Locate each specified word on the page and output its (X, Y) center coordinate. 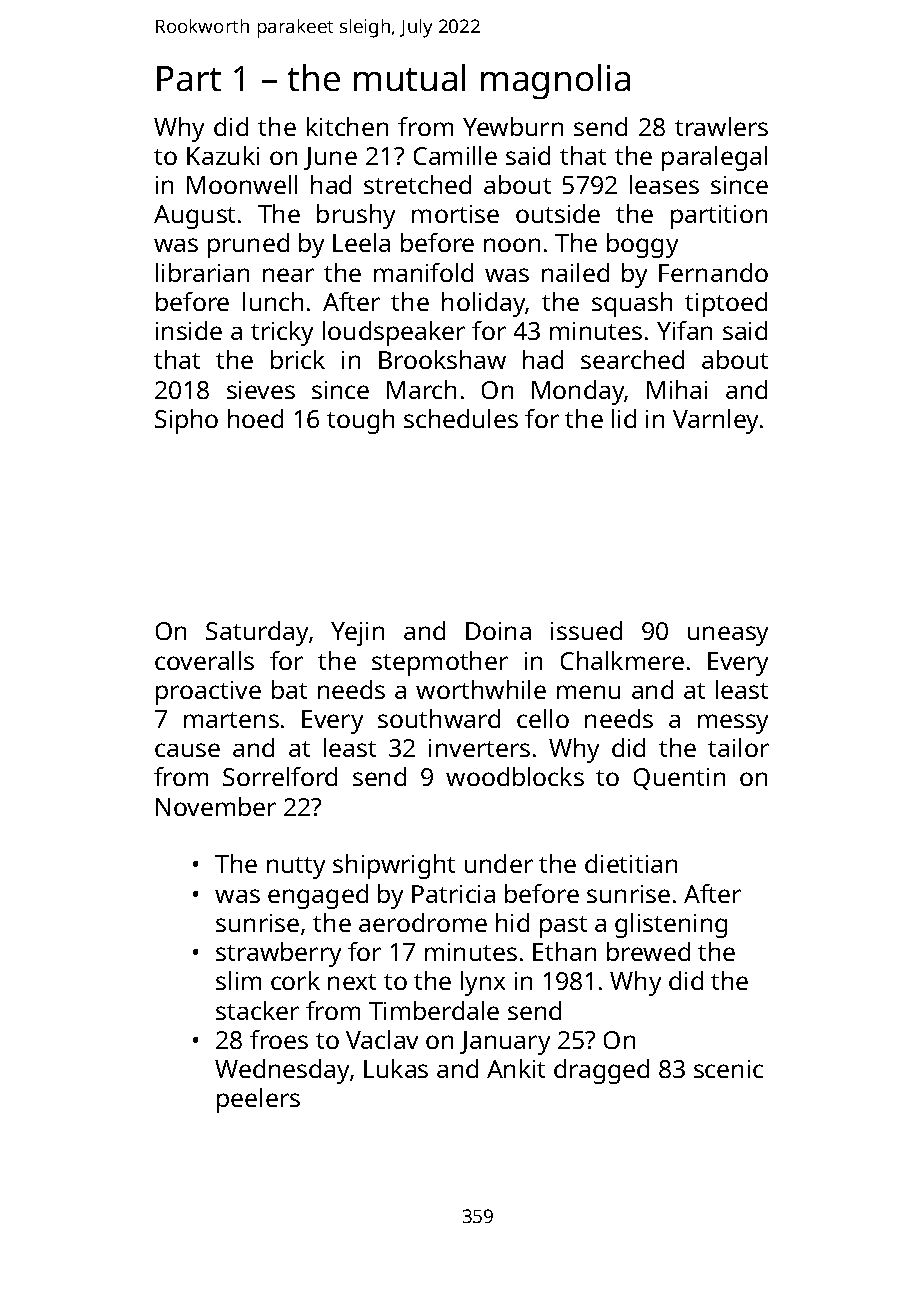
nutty (296, 868)
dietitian (631, 863)
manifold (423, 272)
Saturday (257, 633)
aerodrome (423, 922)
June (330, 158)
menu (588, 692)
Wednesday (282, 1071)
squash (632, 304)
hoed (255, 418)
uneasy (728, 636)
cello (543, 718)
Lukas (396, 1068)
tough (360, 421)
